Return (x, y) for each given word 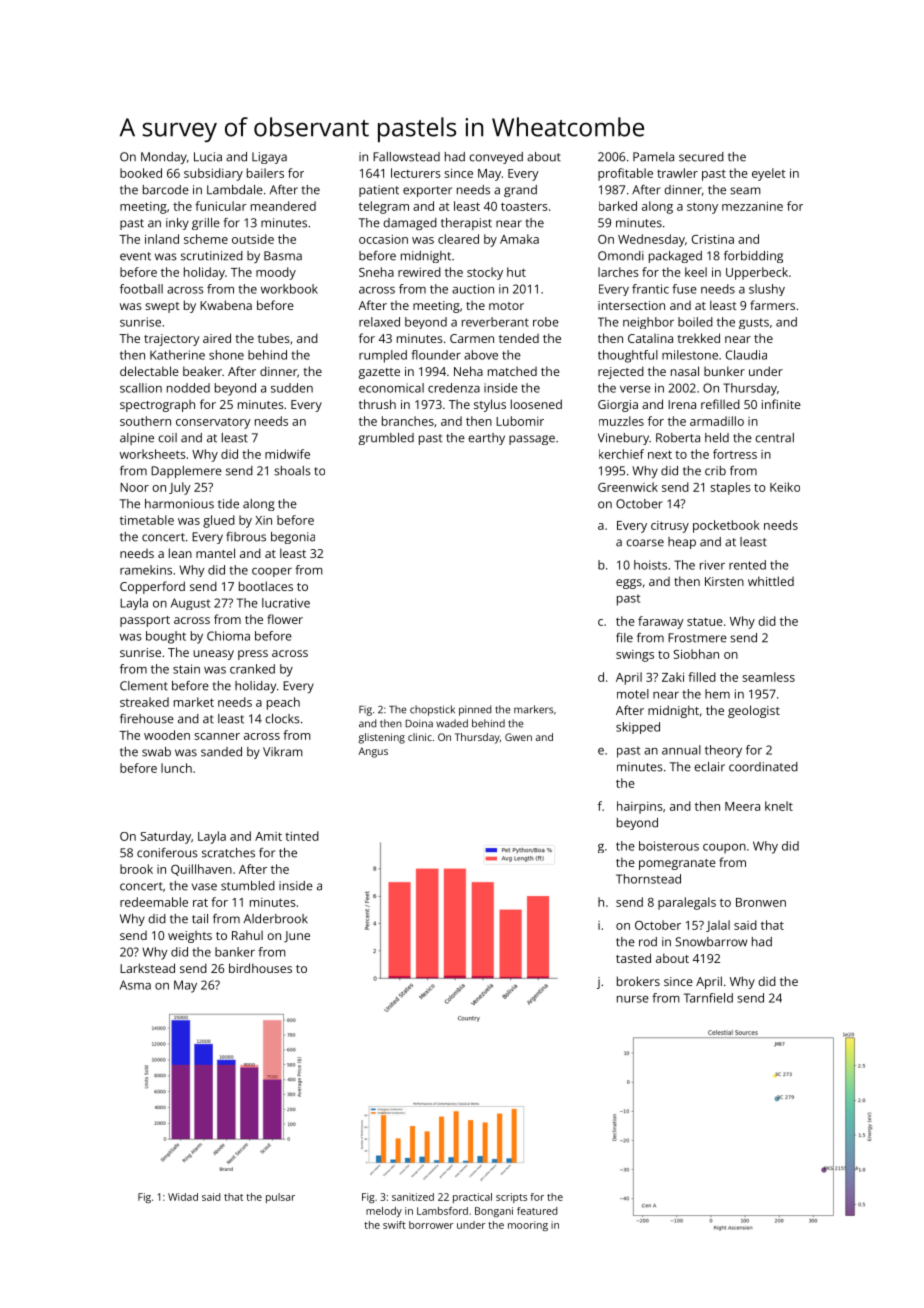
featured (537, 1211)
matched (512, 371)
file (624, 638)
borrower (431, 1225)
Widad (183, 1197)
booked (141, 173)
